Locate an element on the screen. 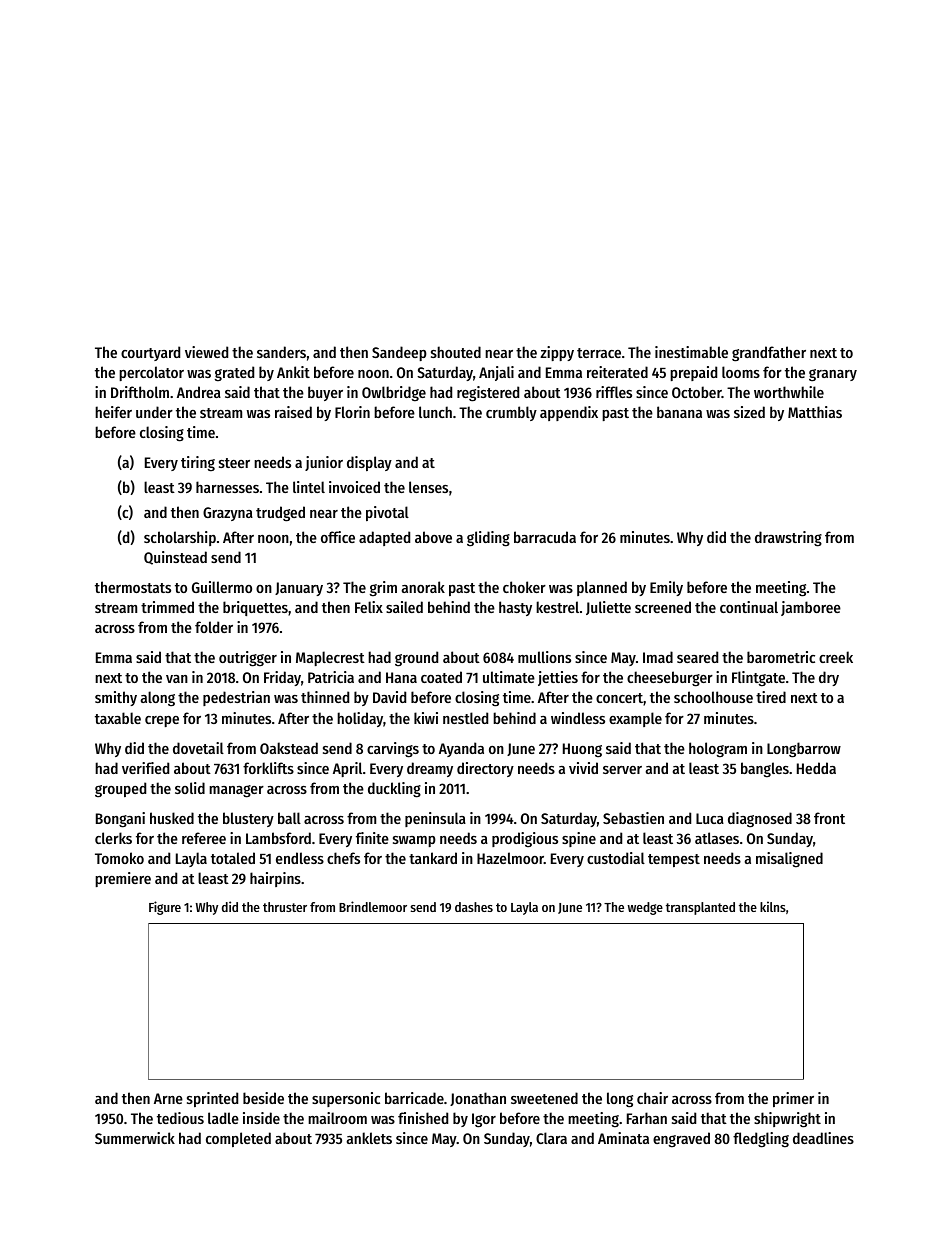 Image resolution: width=952 pixels, height=1233 pixels. Clara is located at coordinates (551, 1138).
